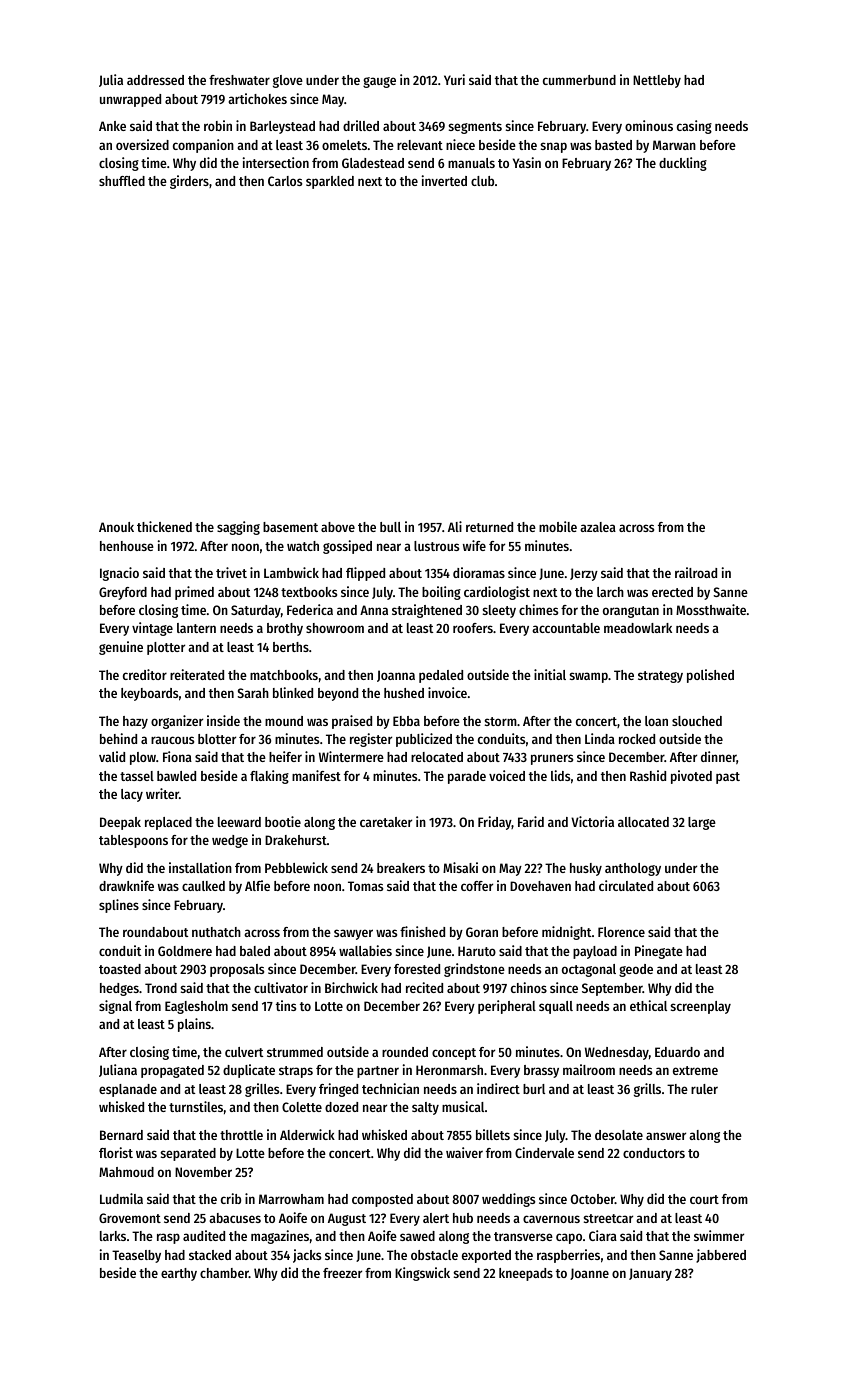 This page has height=1400, width=849. Describe the element at coordinates (379, 82) in the page. I see `gauge` at that location.
